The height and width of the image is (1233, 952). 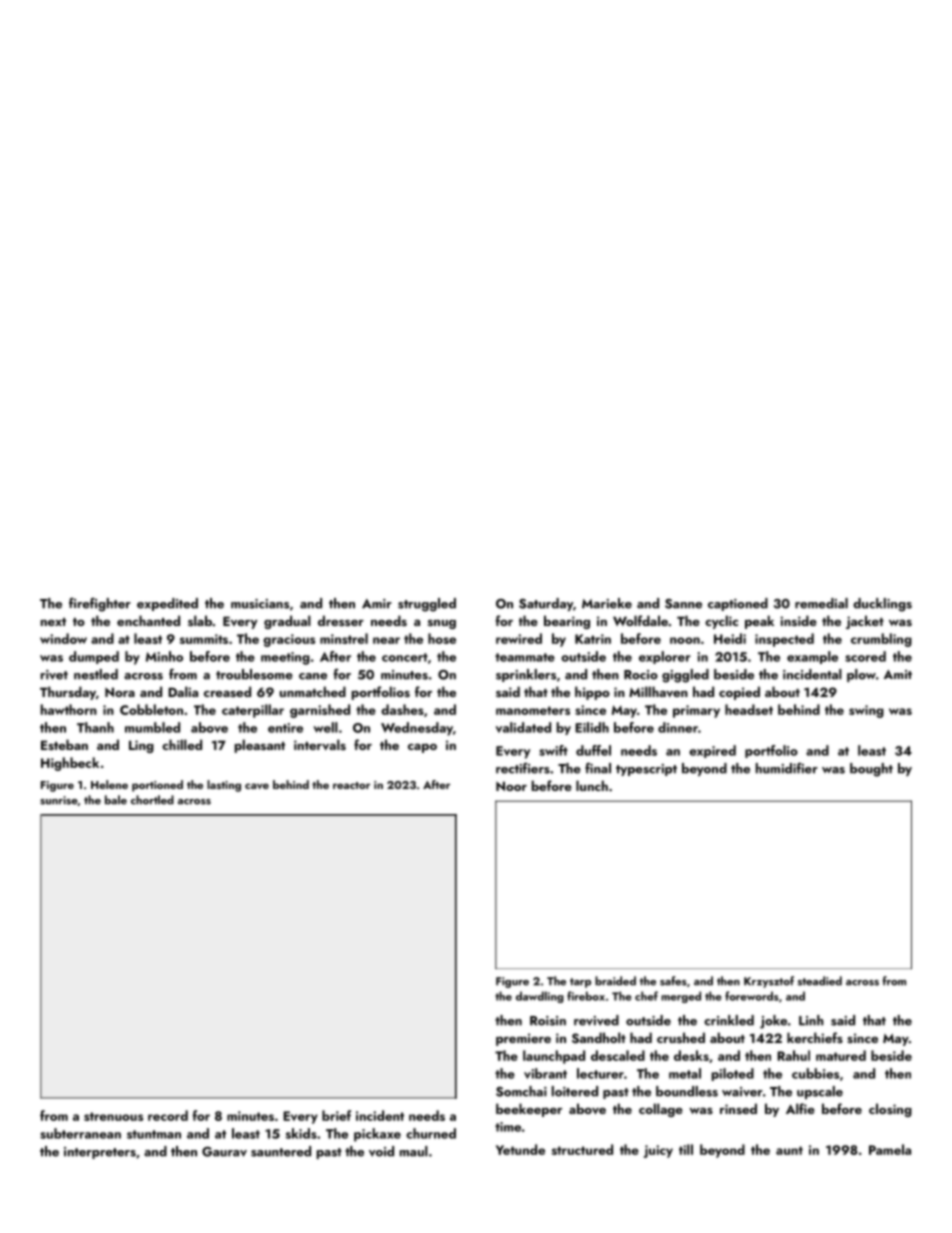 I want to click on snug, so click(x=442, y=624).
